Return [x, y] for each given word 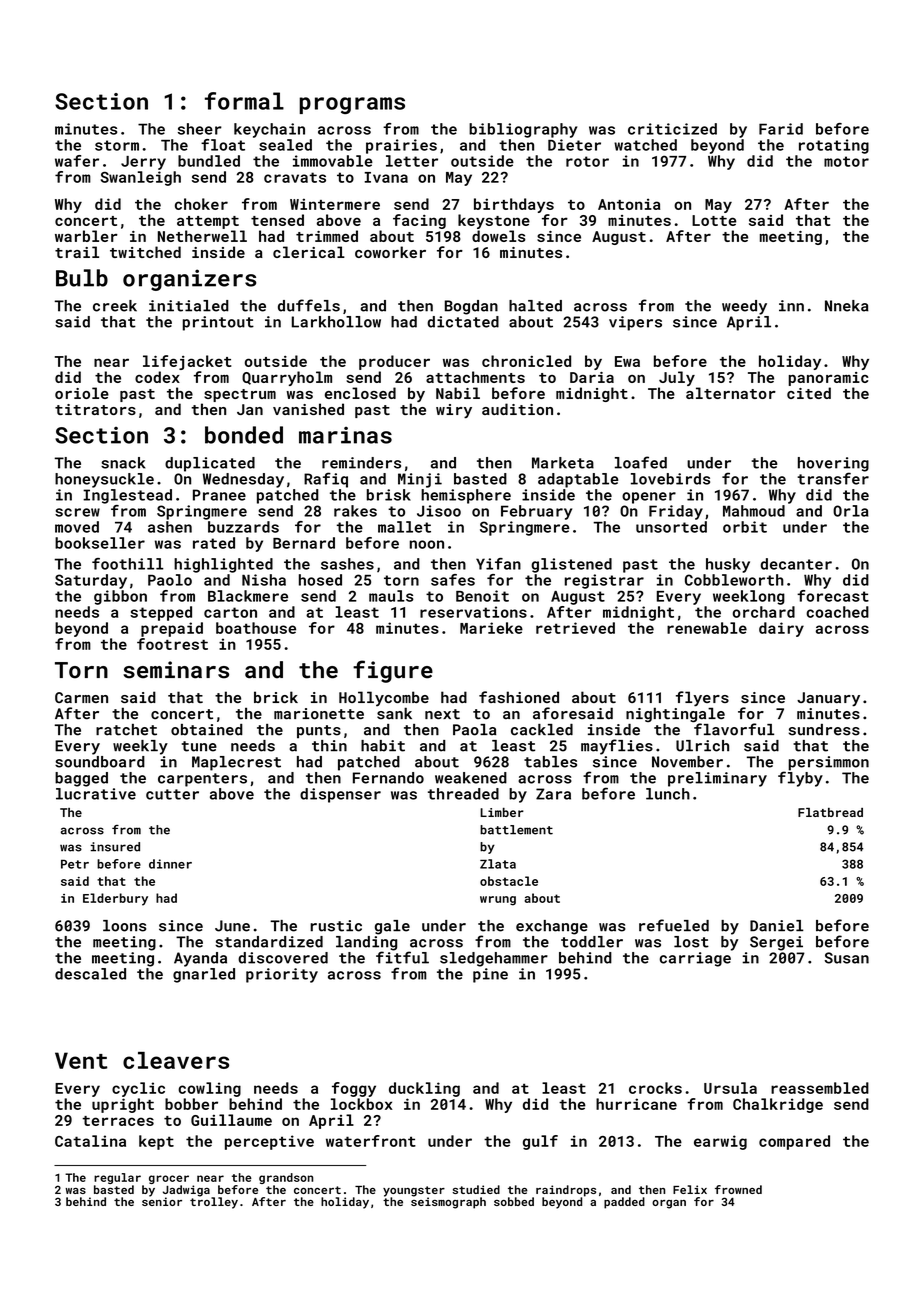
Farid [781, 129]
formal [244, 101]
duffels [309, 305]
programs [352, 105]
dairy [781, 629]
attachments [475, 377]
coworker [390, 252]
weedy [744, 307]
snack [123, 463]
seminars [176, 670]
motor [846, 161]
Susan [846, 958]
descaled [90, 974]
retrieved [575, 628]
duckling [424, 1089]
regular [117, 1178]
